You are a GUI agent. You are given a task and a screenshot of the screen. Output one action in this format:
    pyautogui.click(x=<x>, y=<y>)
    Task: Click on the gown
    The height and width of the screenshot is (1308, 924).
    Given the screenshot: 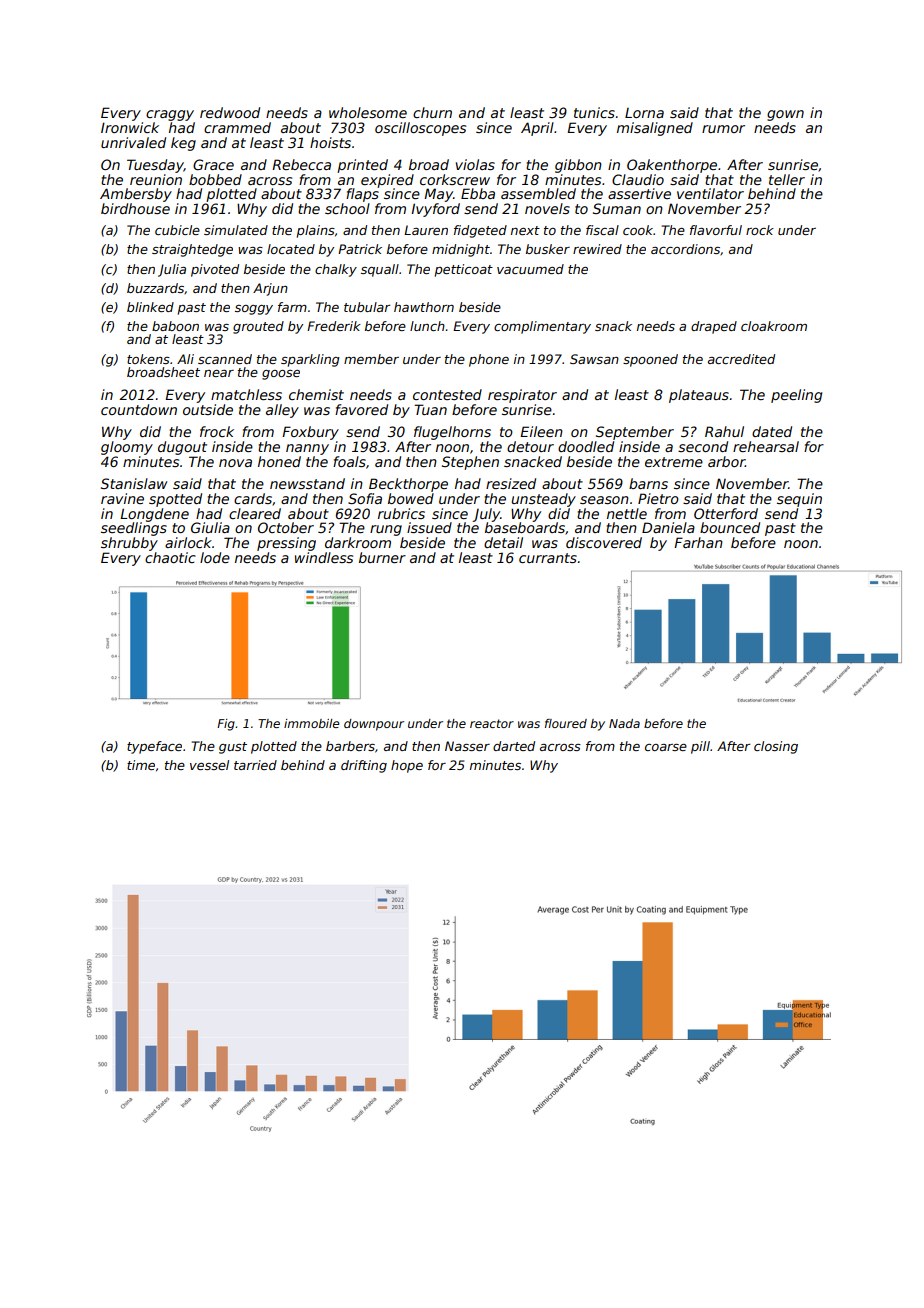 What is the action you would take?
    pyautogui.click(x=785, y=115)
